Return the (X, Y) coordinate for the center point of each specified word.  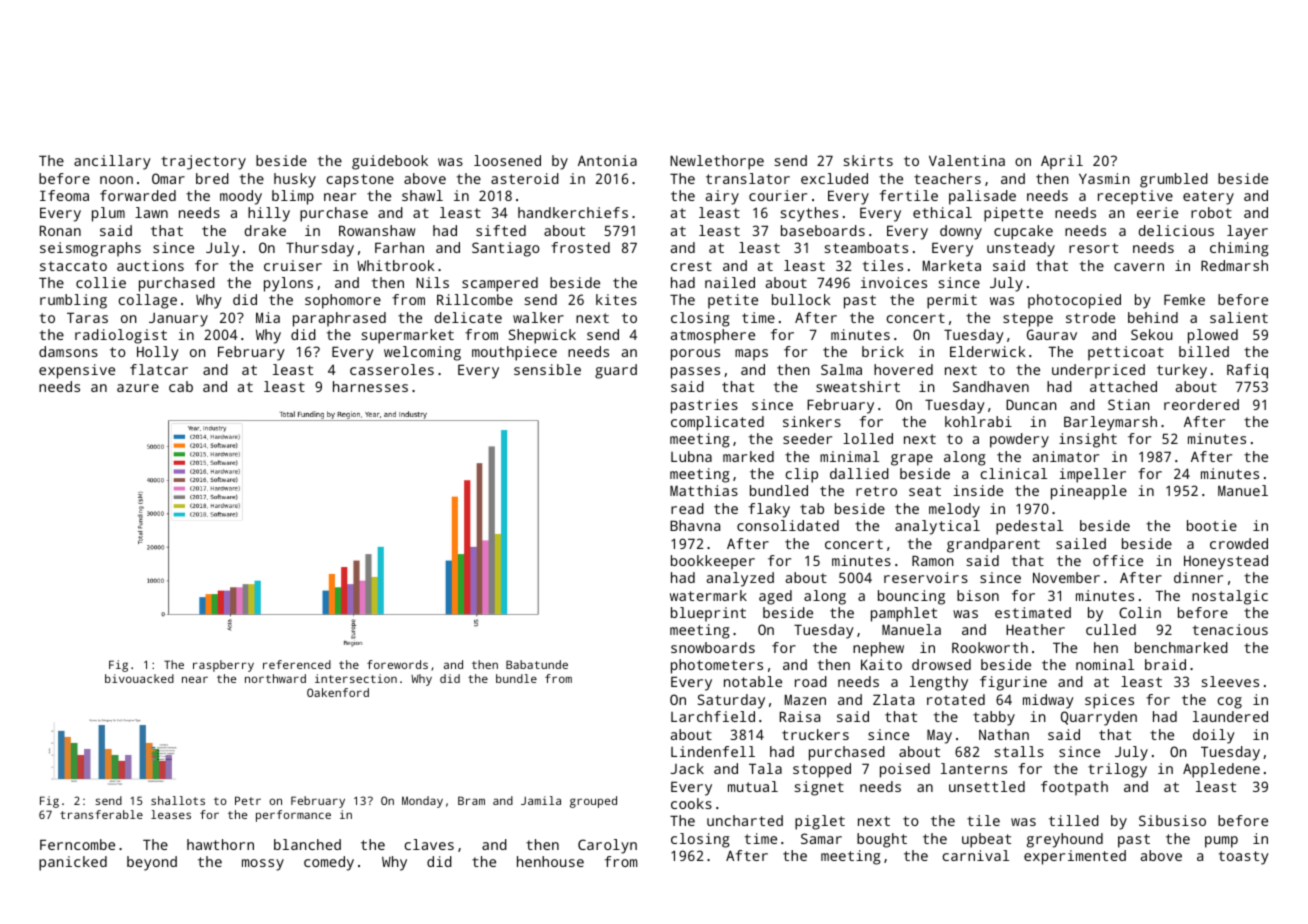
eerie (1157, 212)
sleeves (1230, 681)
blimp (293, 197)
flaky (769, 510)
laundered (1230, 716)
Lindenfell (713, 751)
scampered (500, 284)
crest (691, 266)
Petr (248, 800)
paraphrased (339, 319)
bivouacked (139, 678)
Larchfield (713, 716)
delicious (1176, 230)
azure (138, 388)
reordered (1201, 404)
